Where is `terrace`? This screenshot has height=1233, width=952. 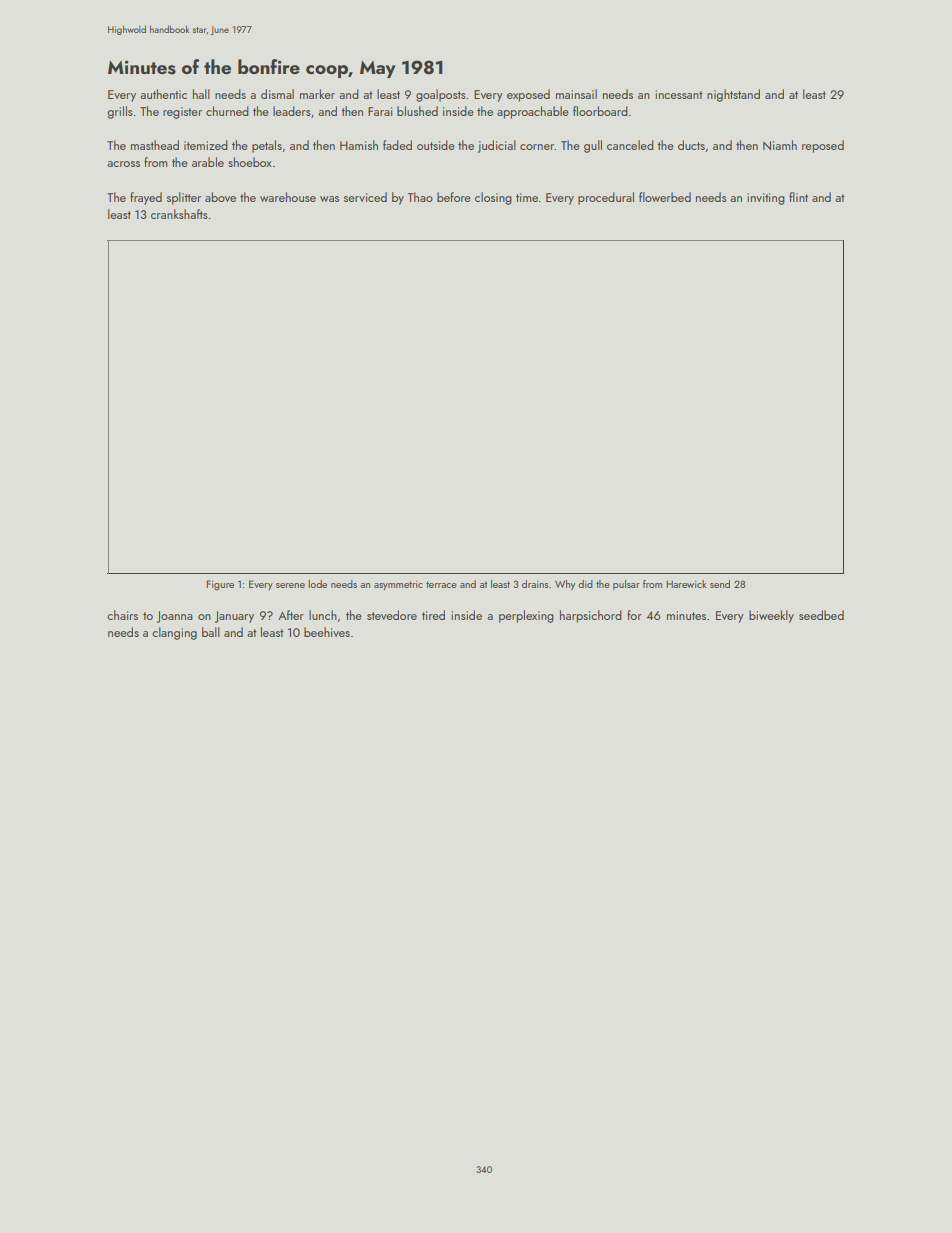 terrace is located at coordinates (441, 584).
